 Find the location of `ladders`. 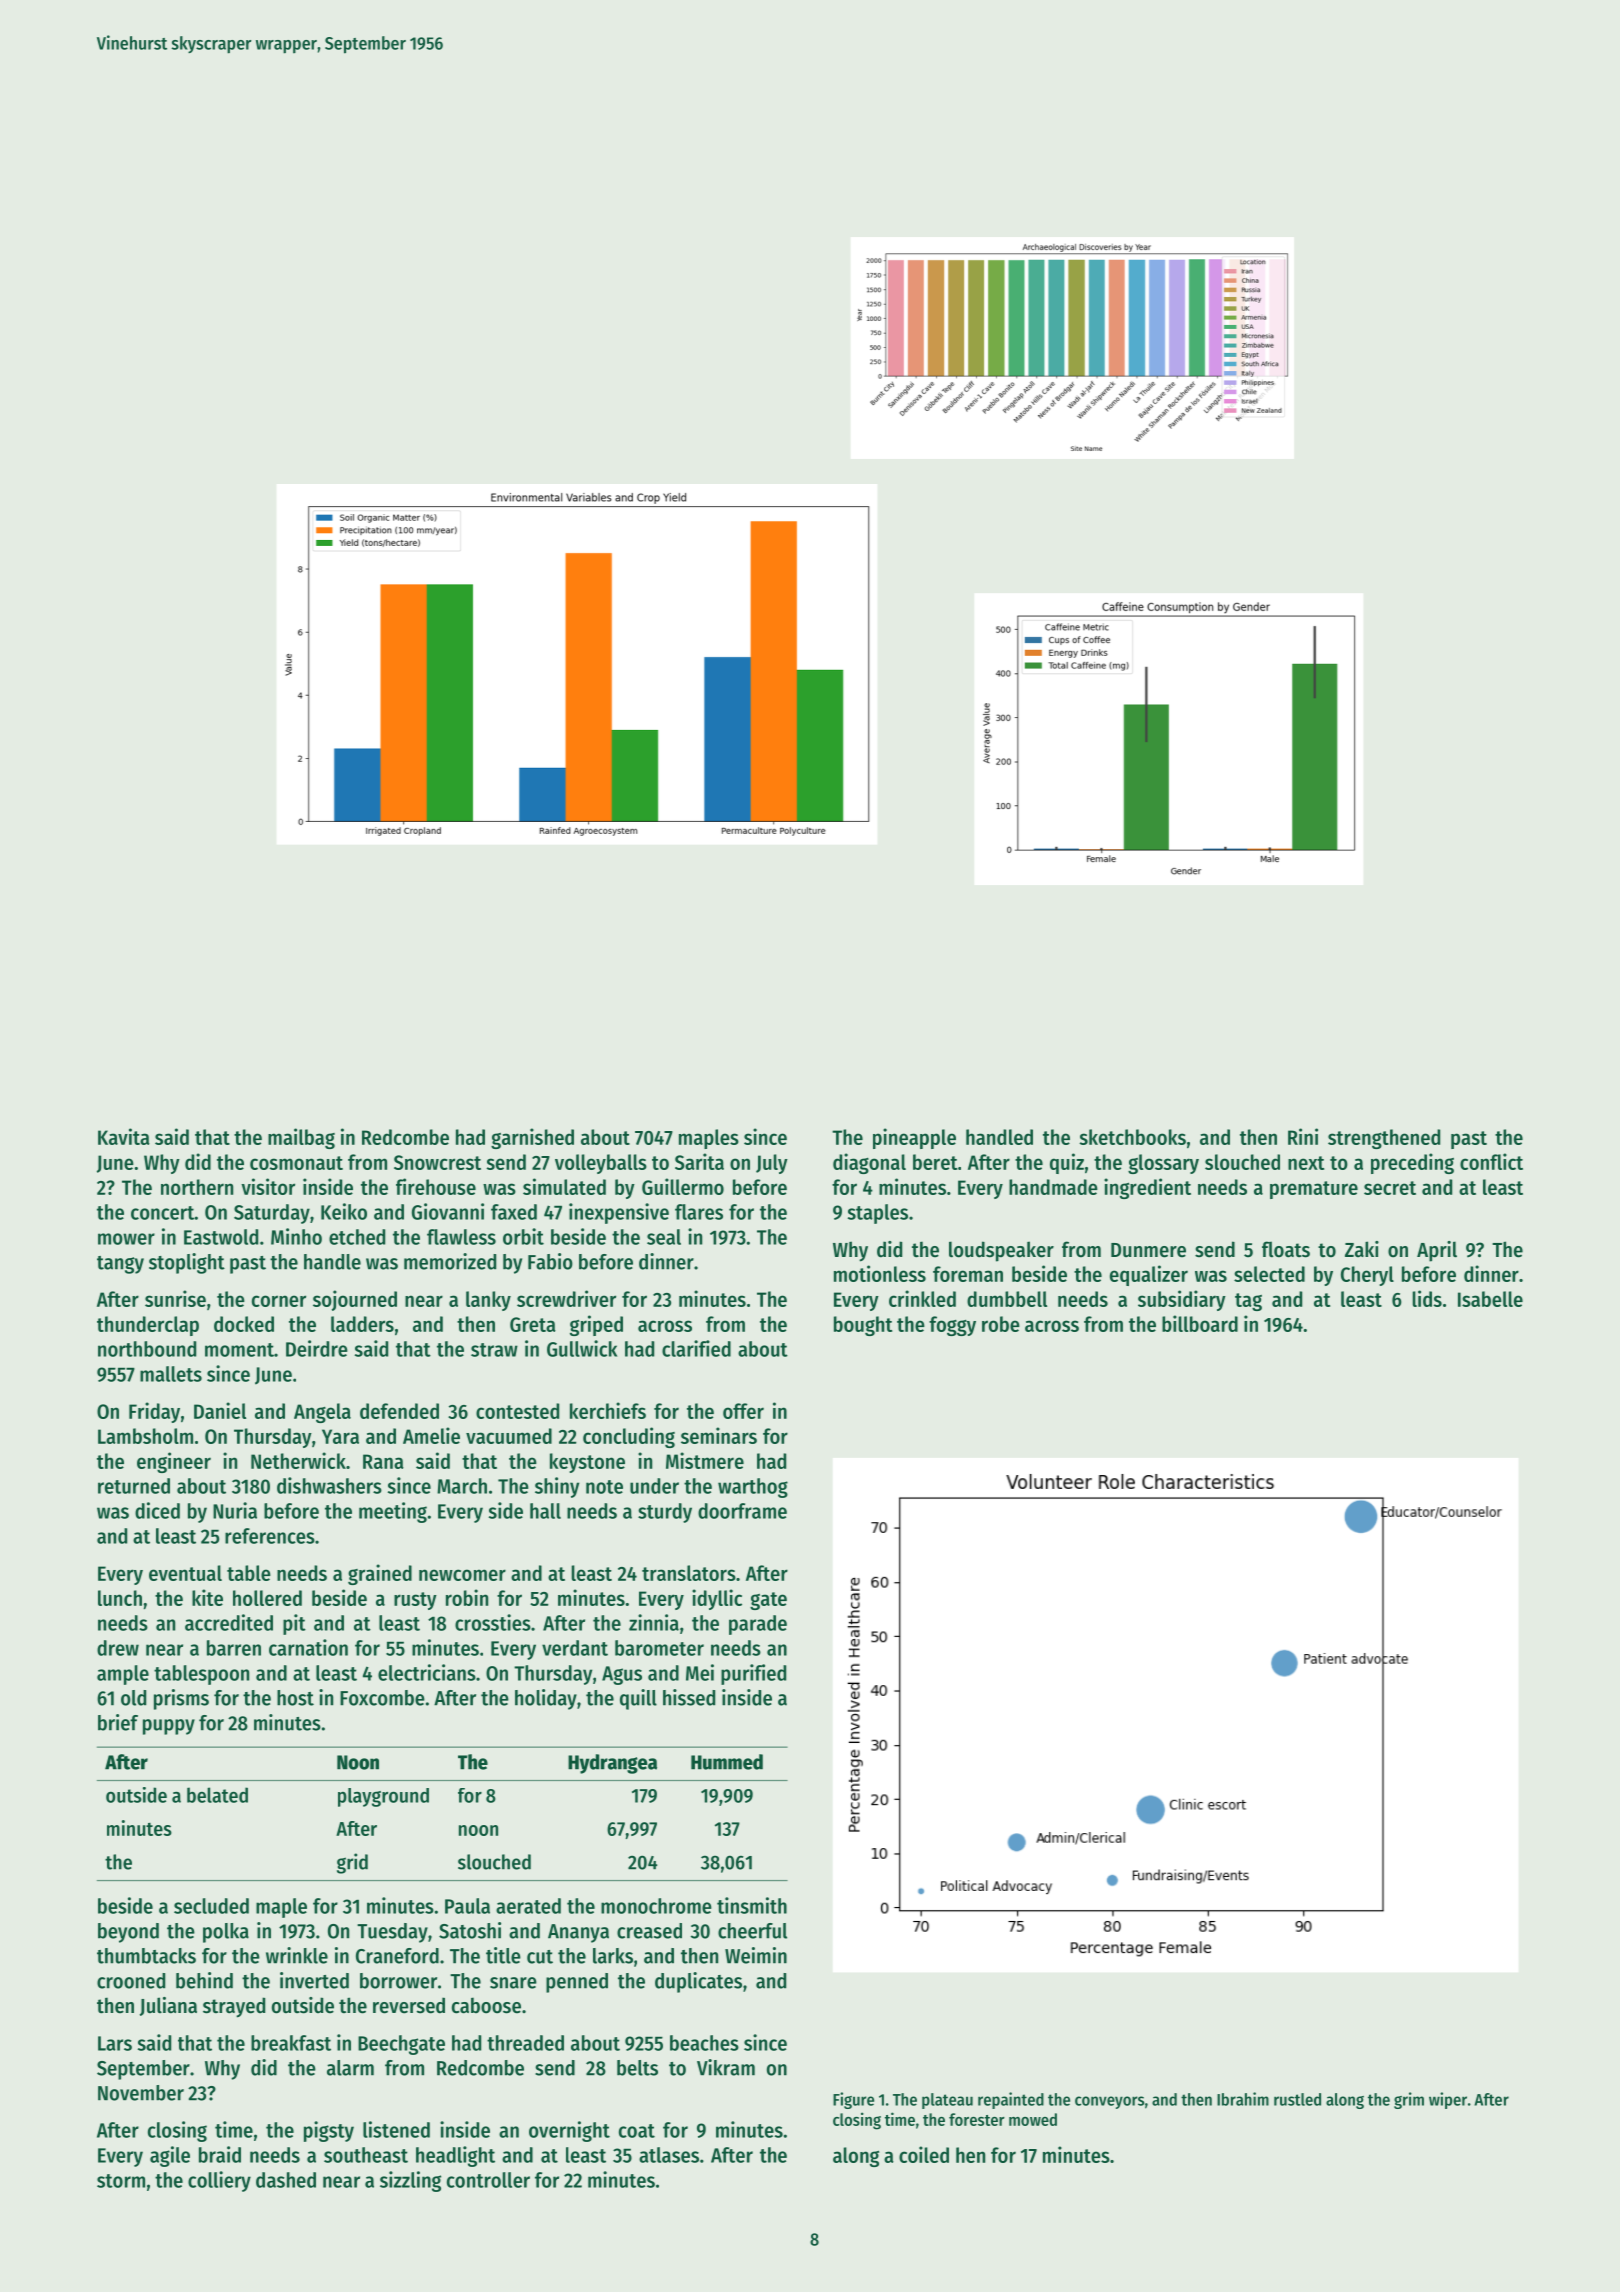

ladders is located at coordinates (362, 1324).
